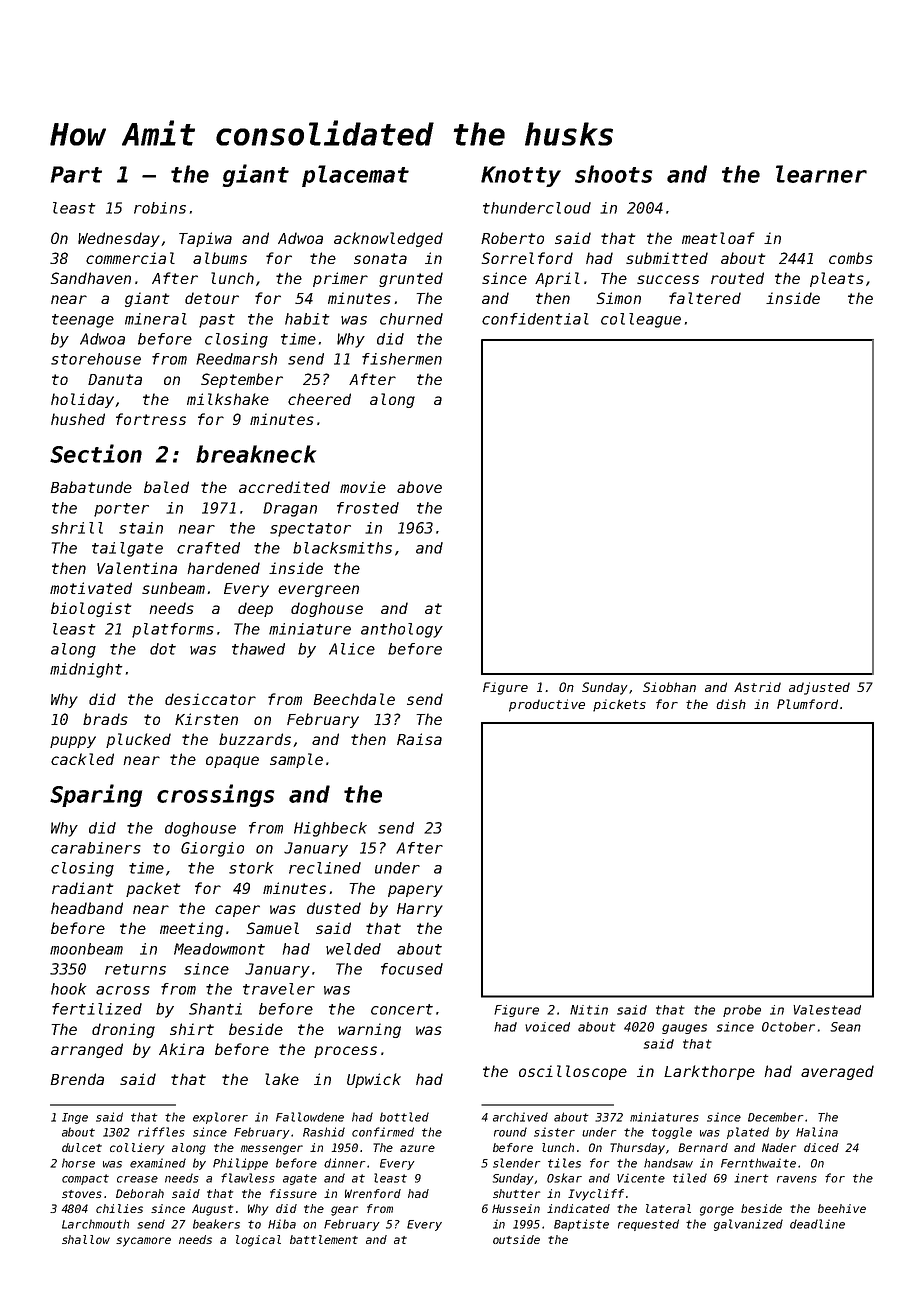 This page has height=1308, width=924. What do you see at coordinates (355, 176) in the page?
I see `placemat` at bounding box center [355, 176].
